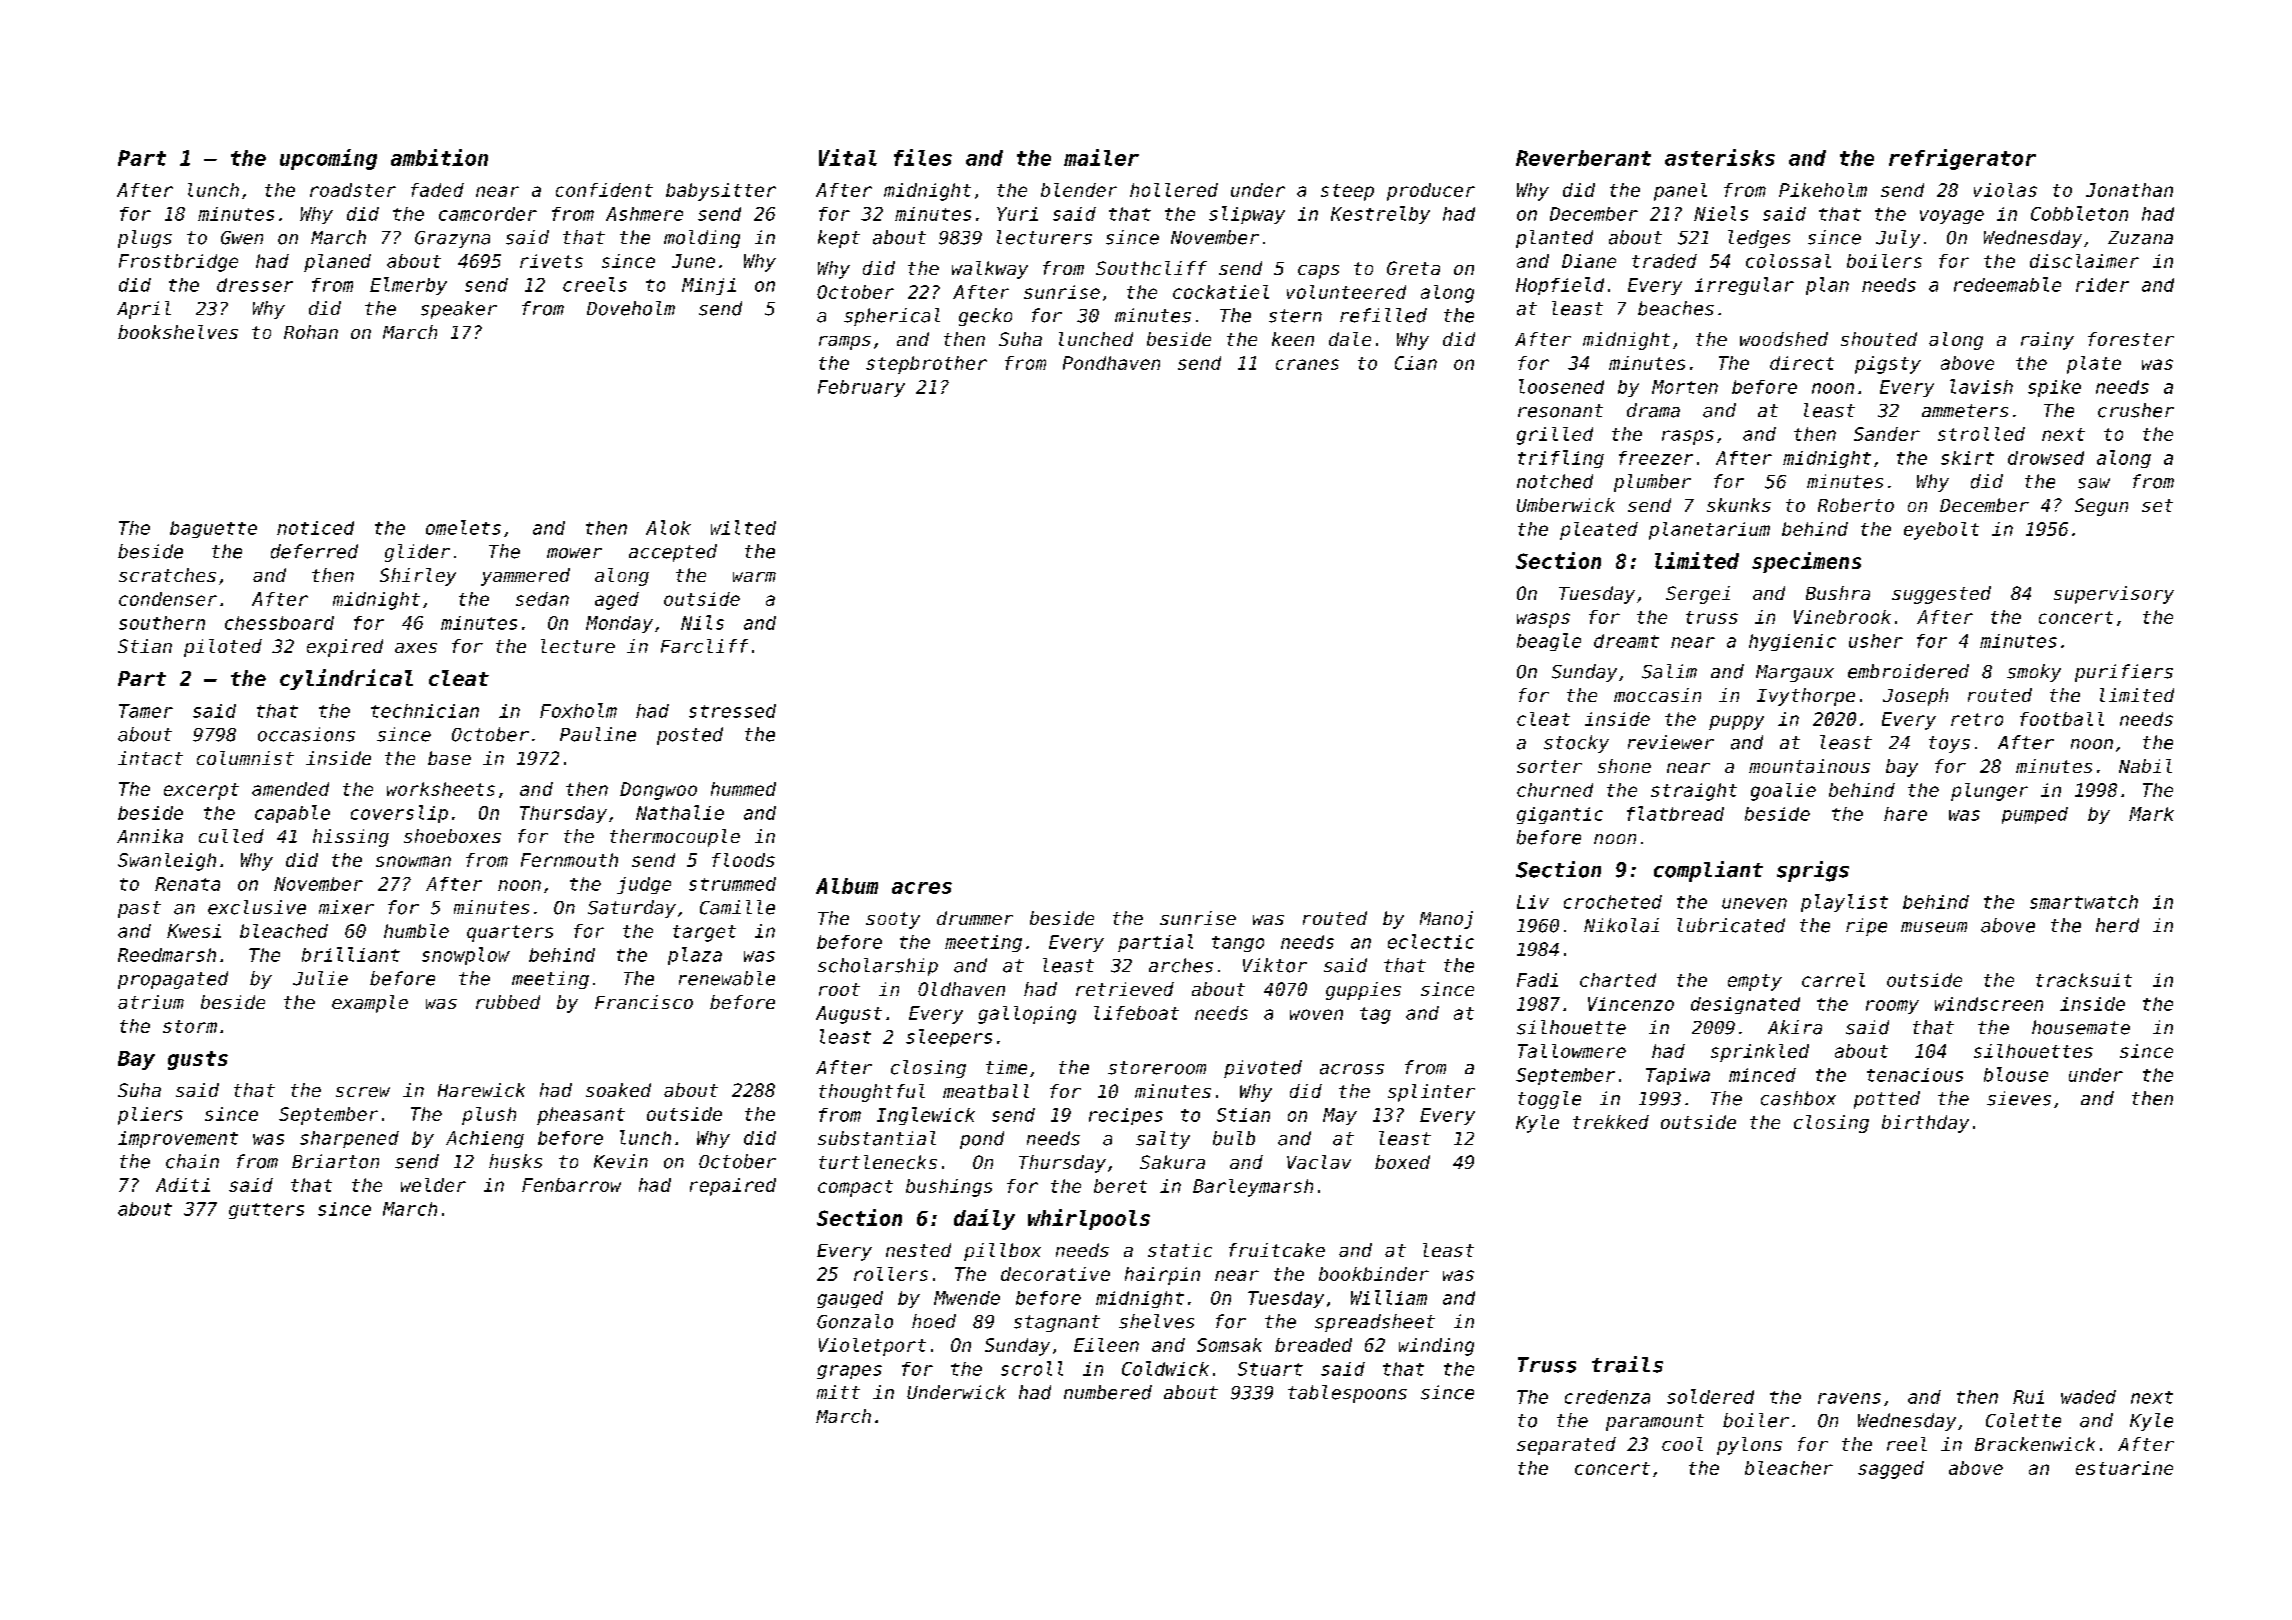 The height and width of the screenshot is (1620, 2292). I want to click on Tamer, so click(146, 711).
